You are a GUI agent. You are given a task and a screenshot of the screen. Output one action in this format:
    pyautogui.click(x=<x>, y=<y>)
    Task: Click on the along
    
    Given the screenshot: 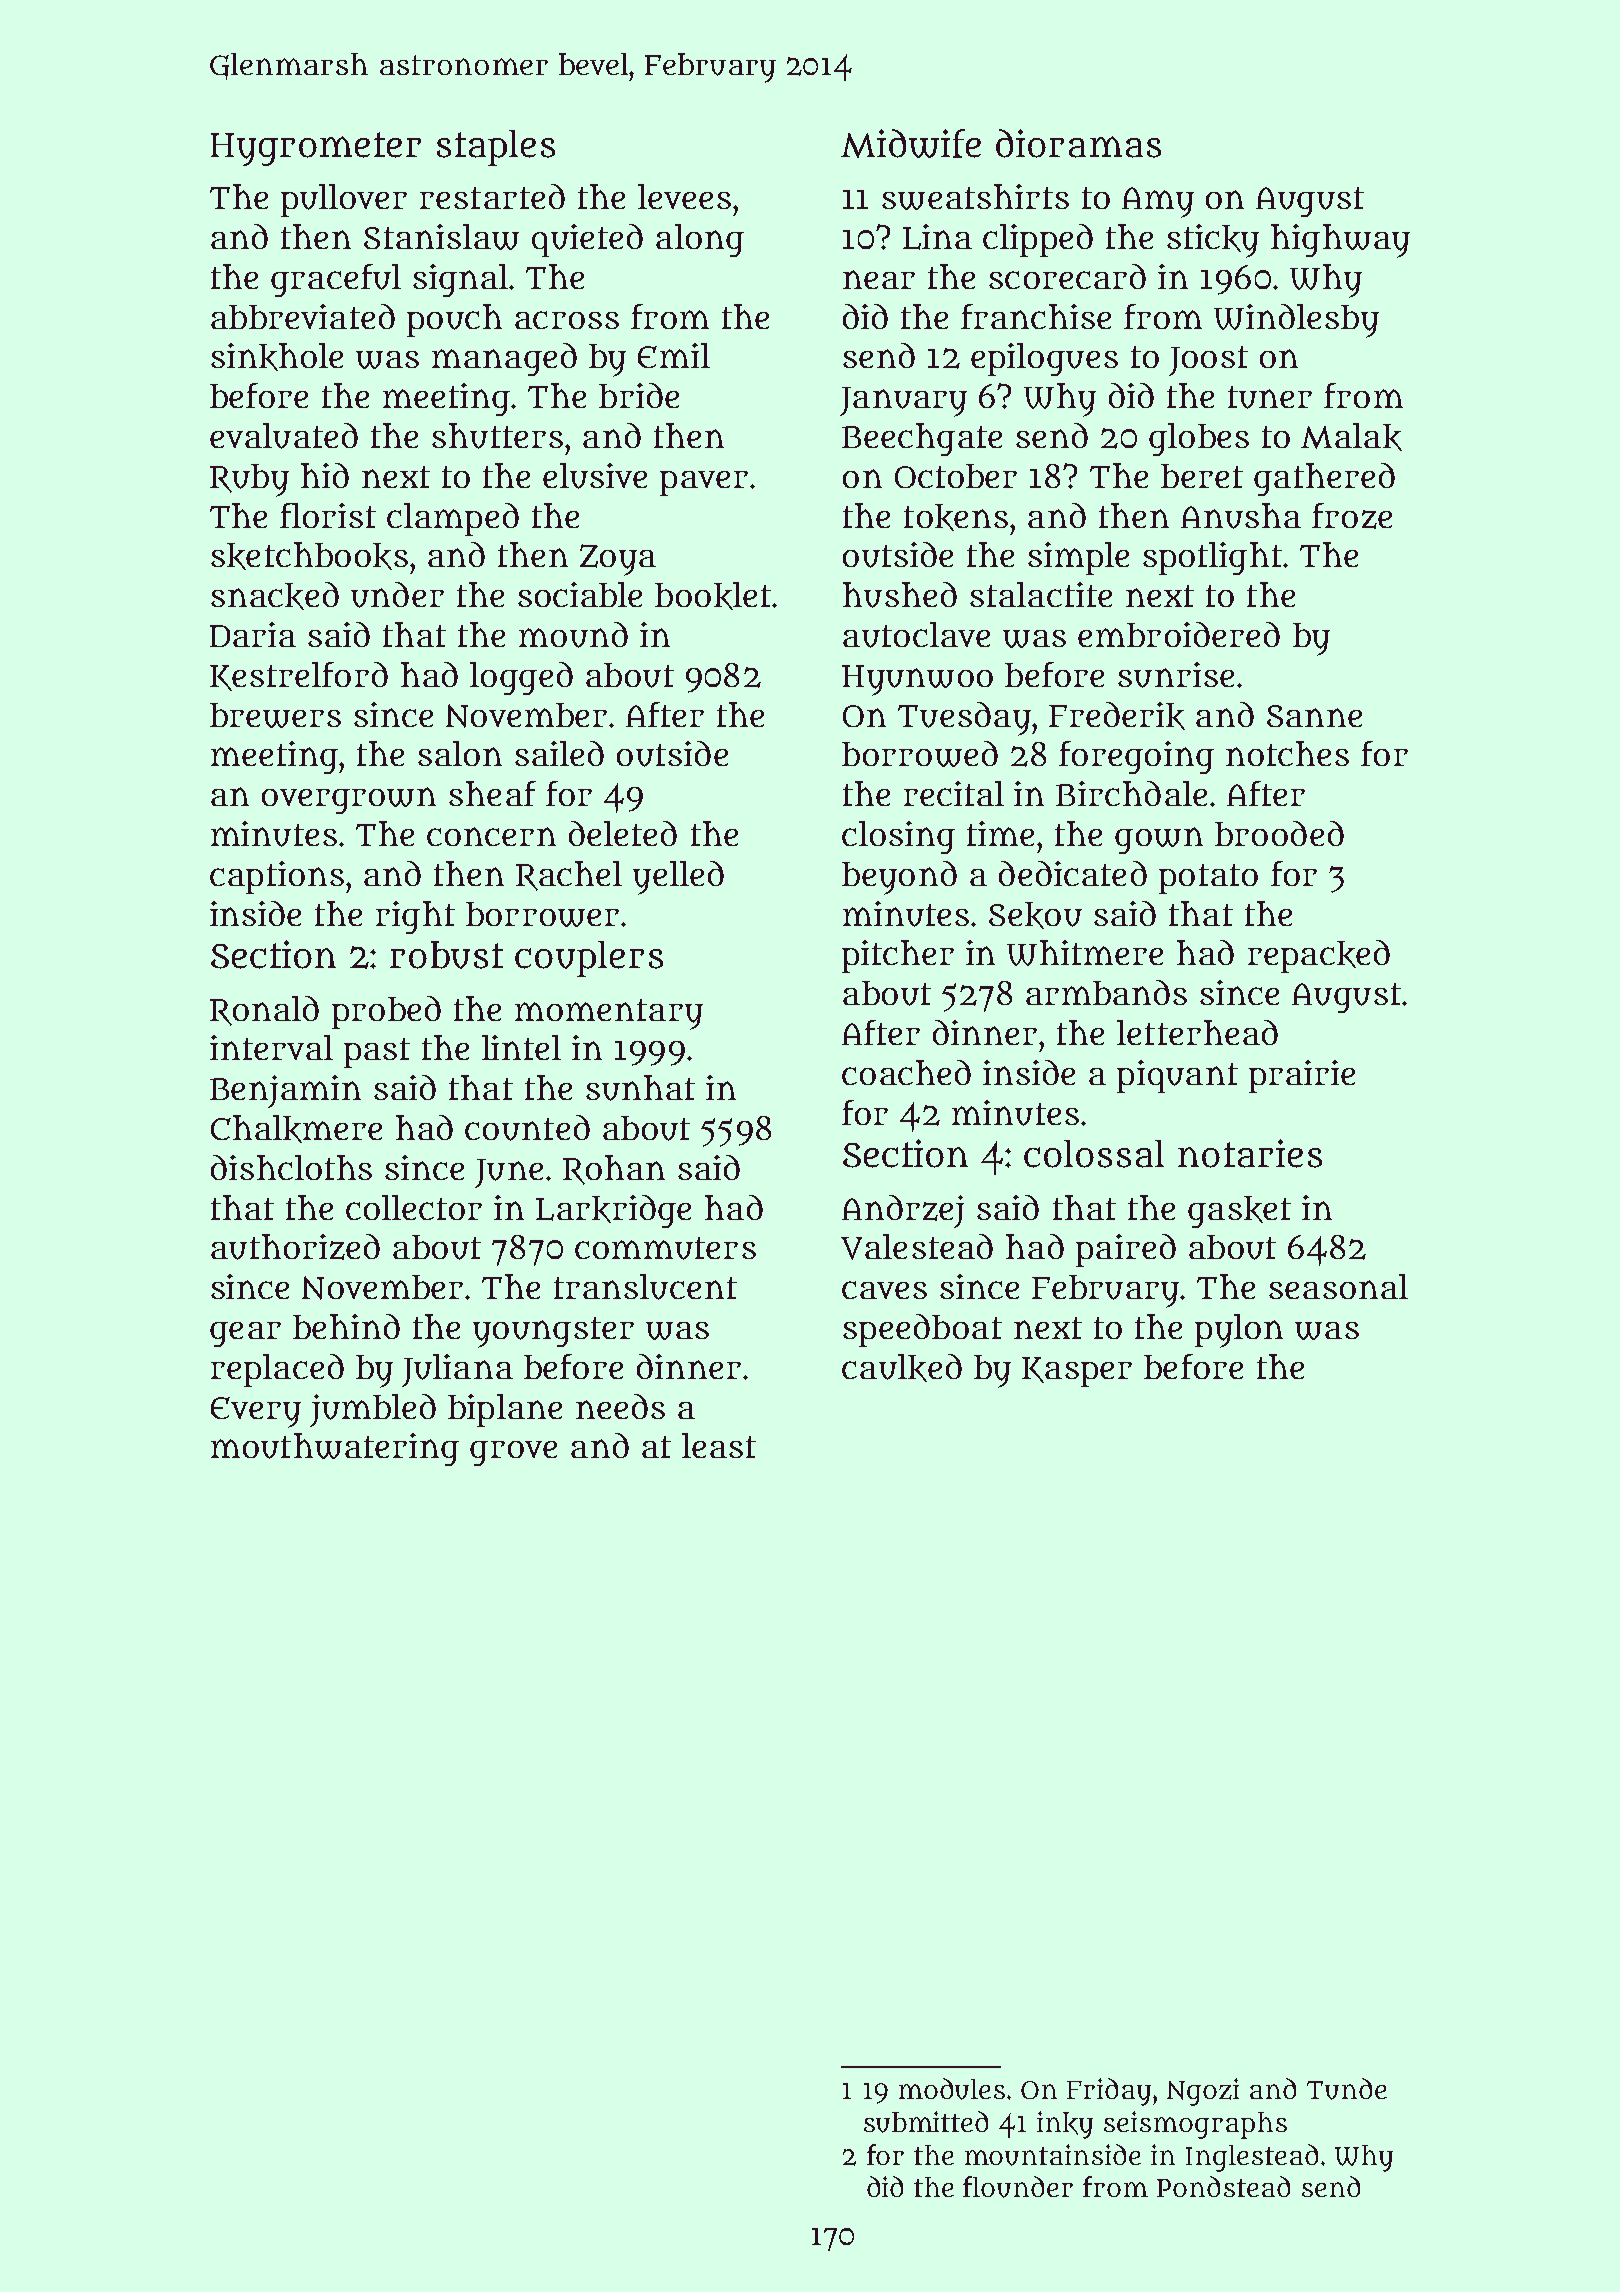 What is the action you would take?
    pyautogui.click(x=700, y=240)
